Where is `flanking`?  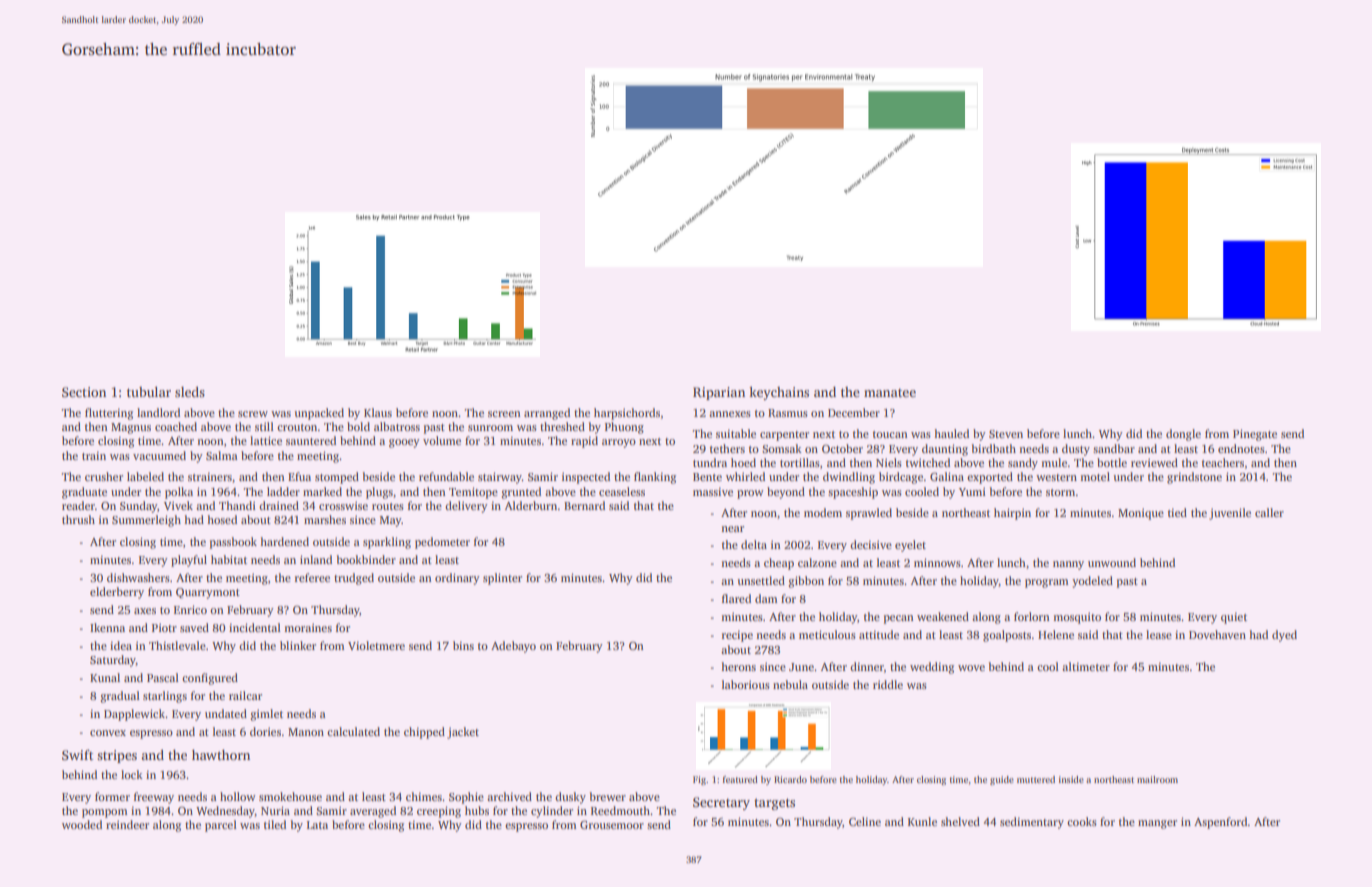
flanking is located at coordinates (655, 478).
